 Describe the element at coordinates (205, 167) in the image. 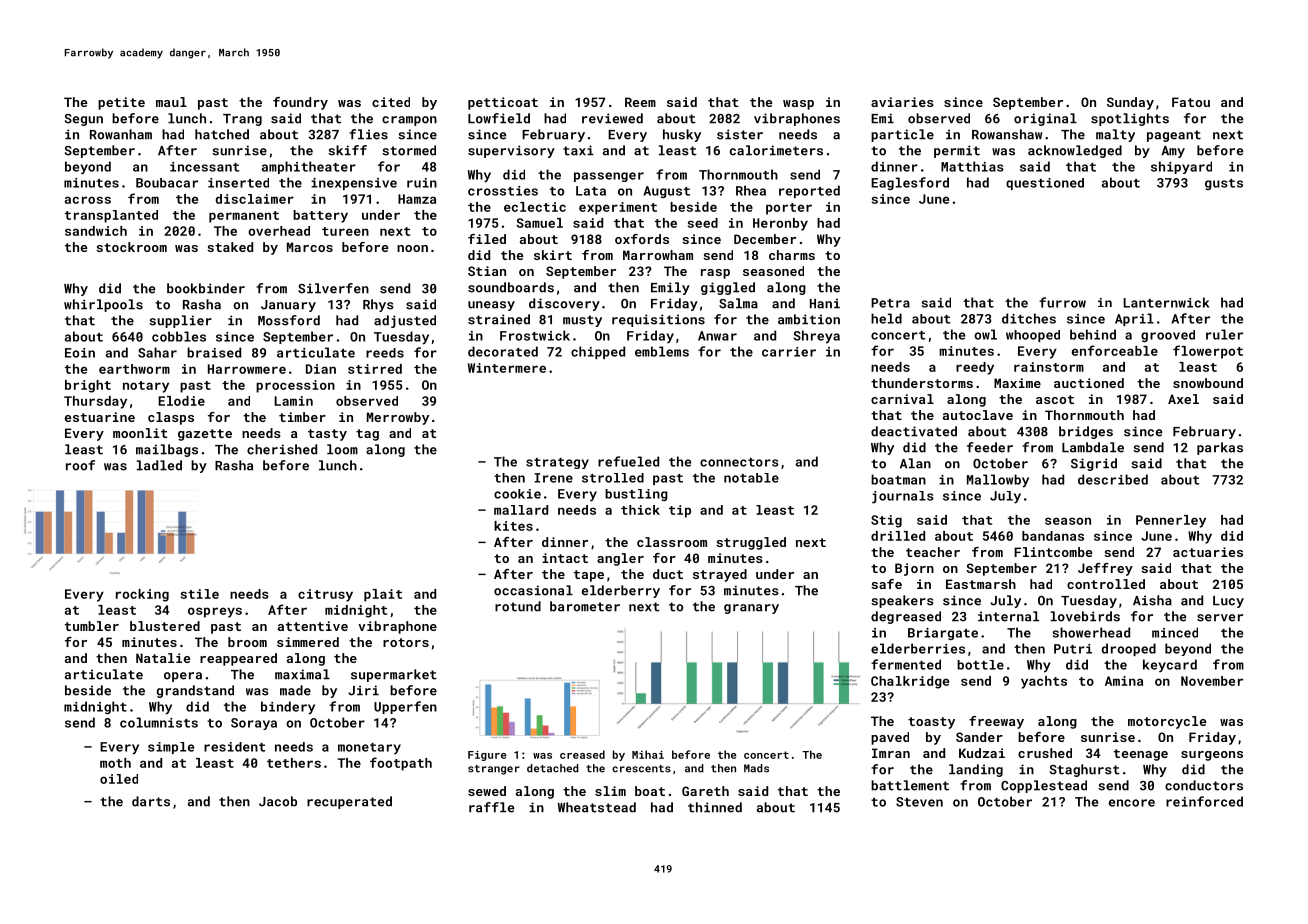

I see `incessant` at that location.
